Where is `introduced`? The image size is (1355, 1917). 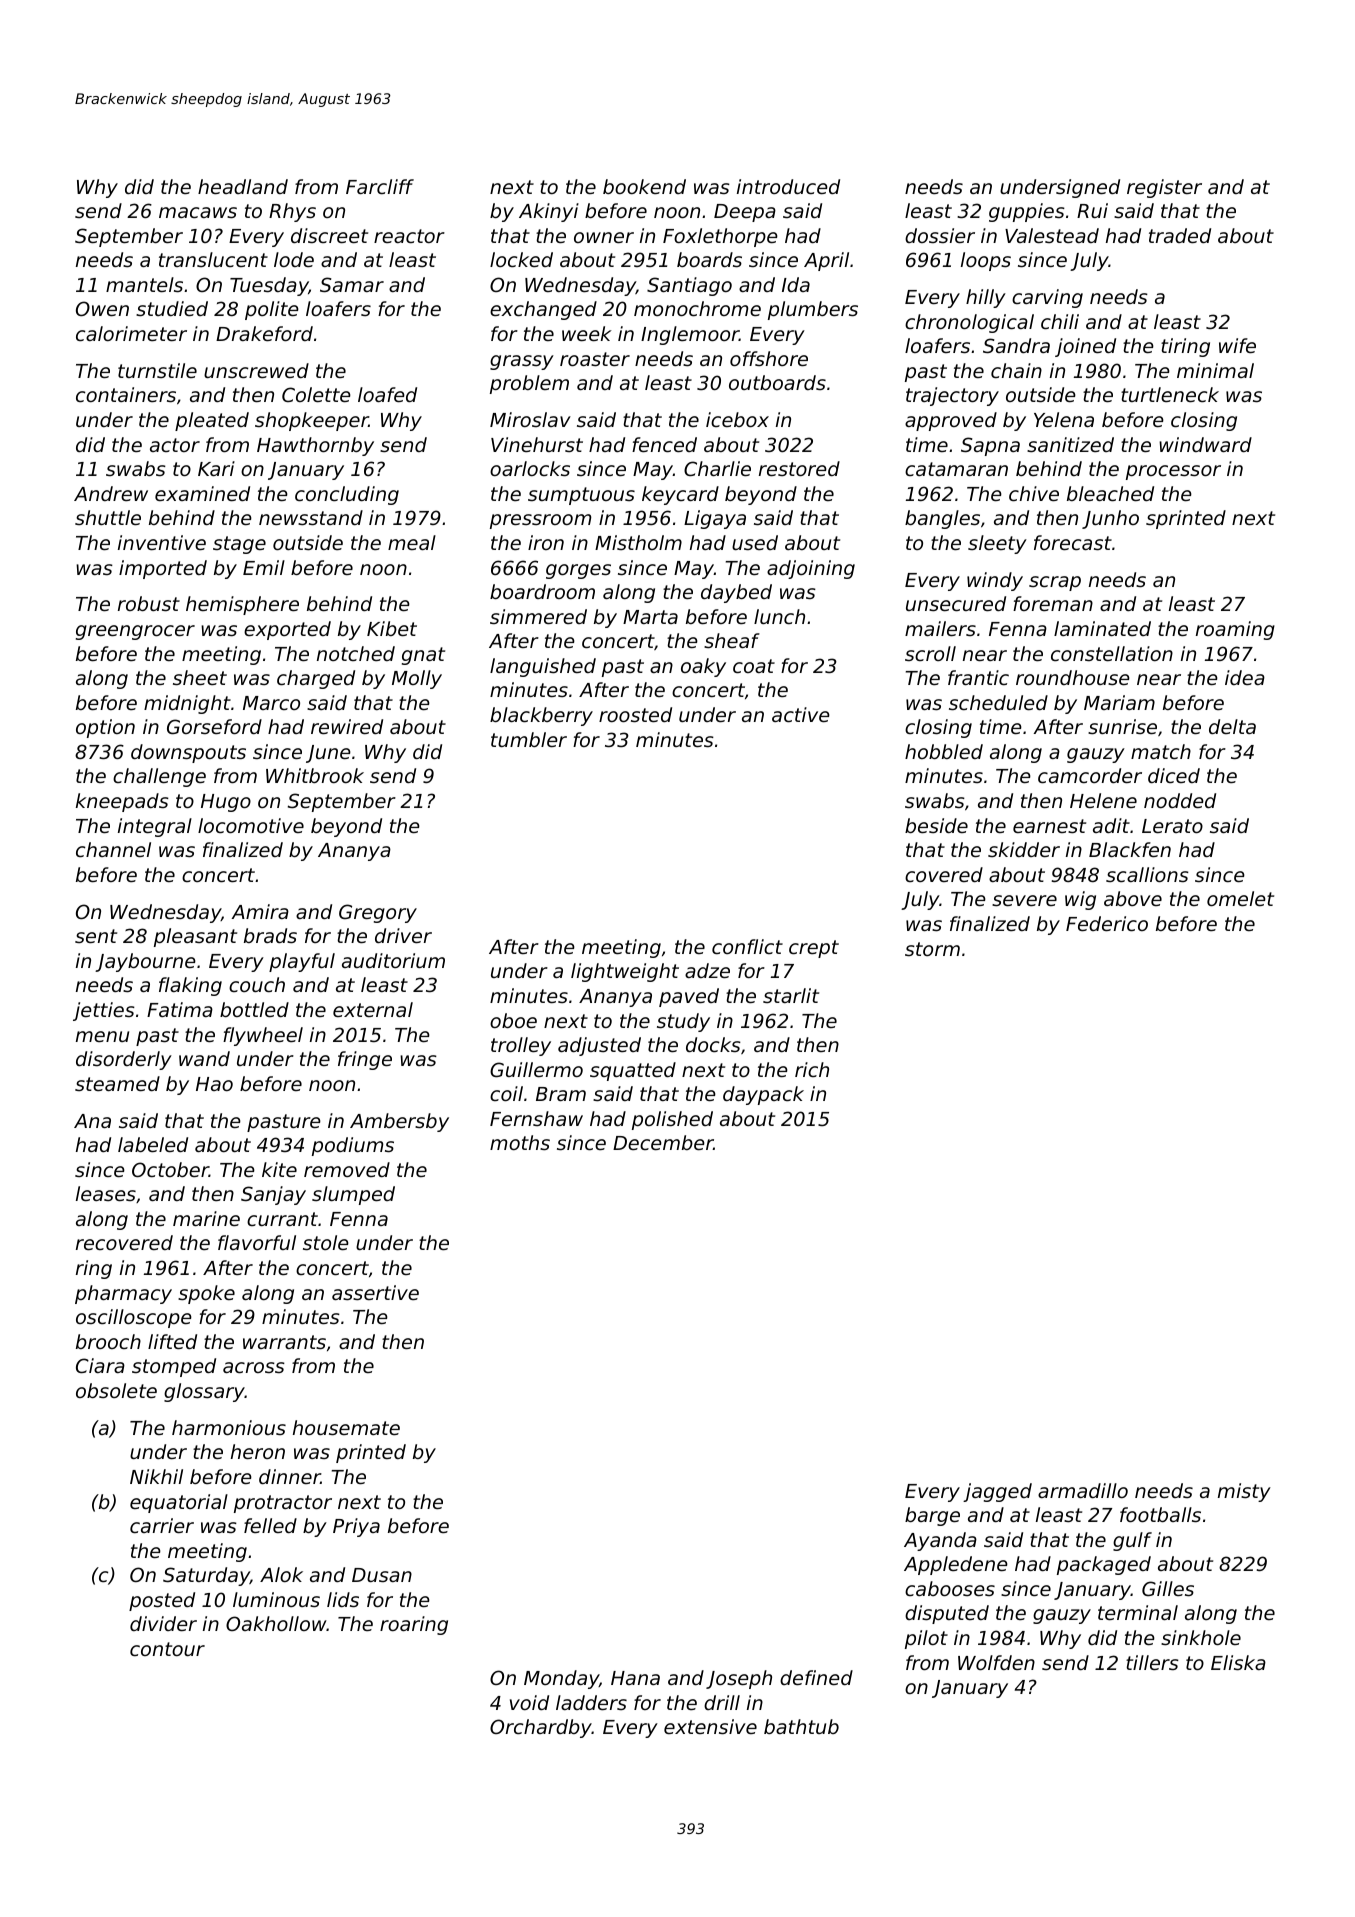 introduced is located at coordinates (788, 186).
